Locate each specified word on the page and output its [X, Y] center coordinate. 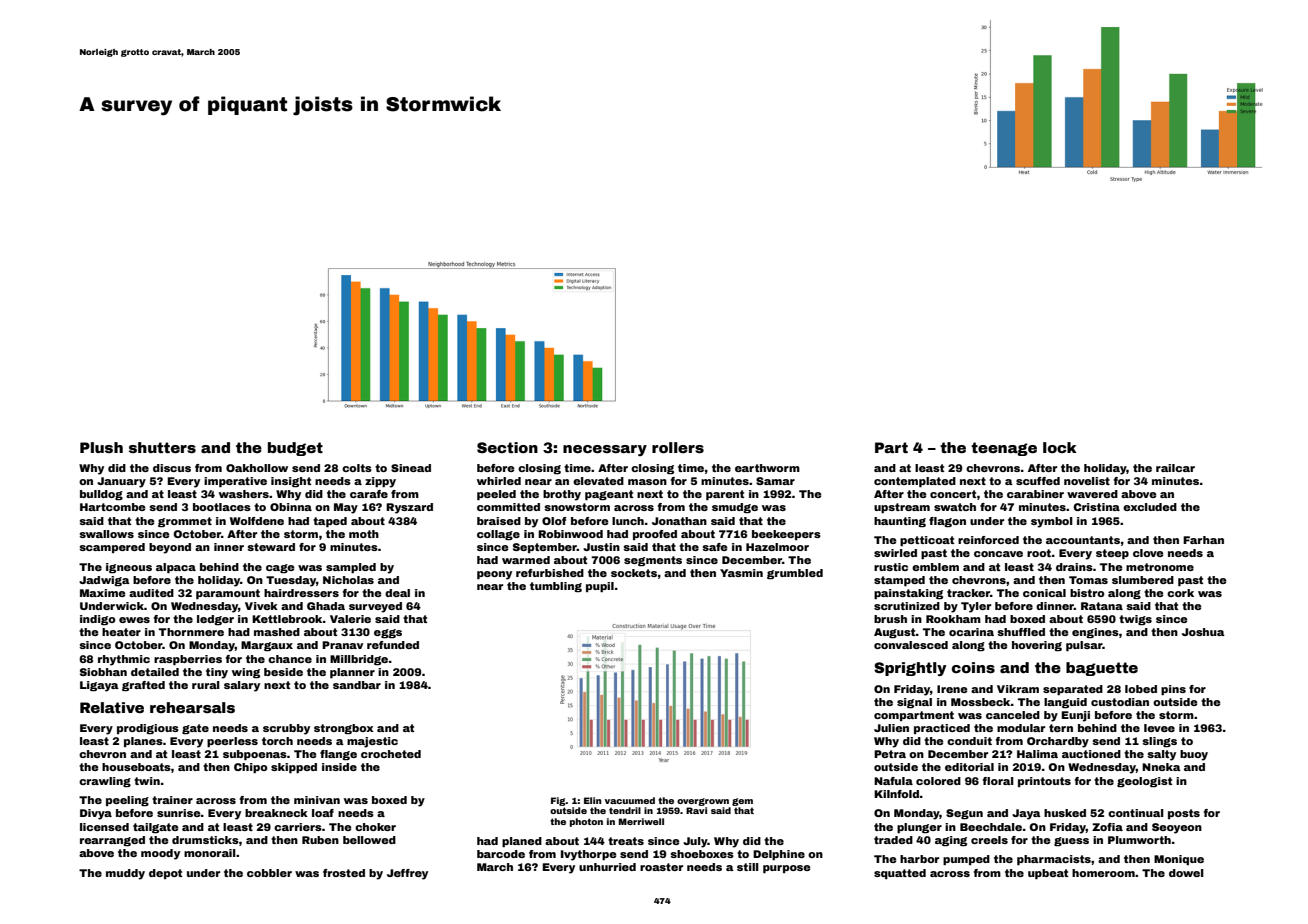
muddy [125, 874]
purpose [786, 869]
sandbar [357, 685]
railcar [1175, 468]
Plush [101, 447]
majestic [372, 742]
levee [1159, 728]
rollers [678, 447]
